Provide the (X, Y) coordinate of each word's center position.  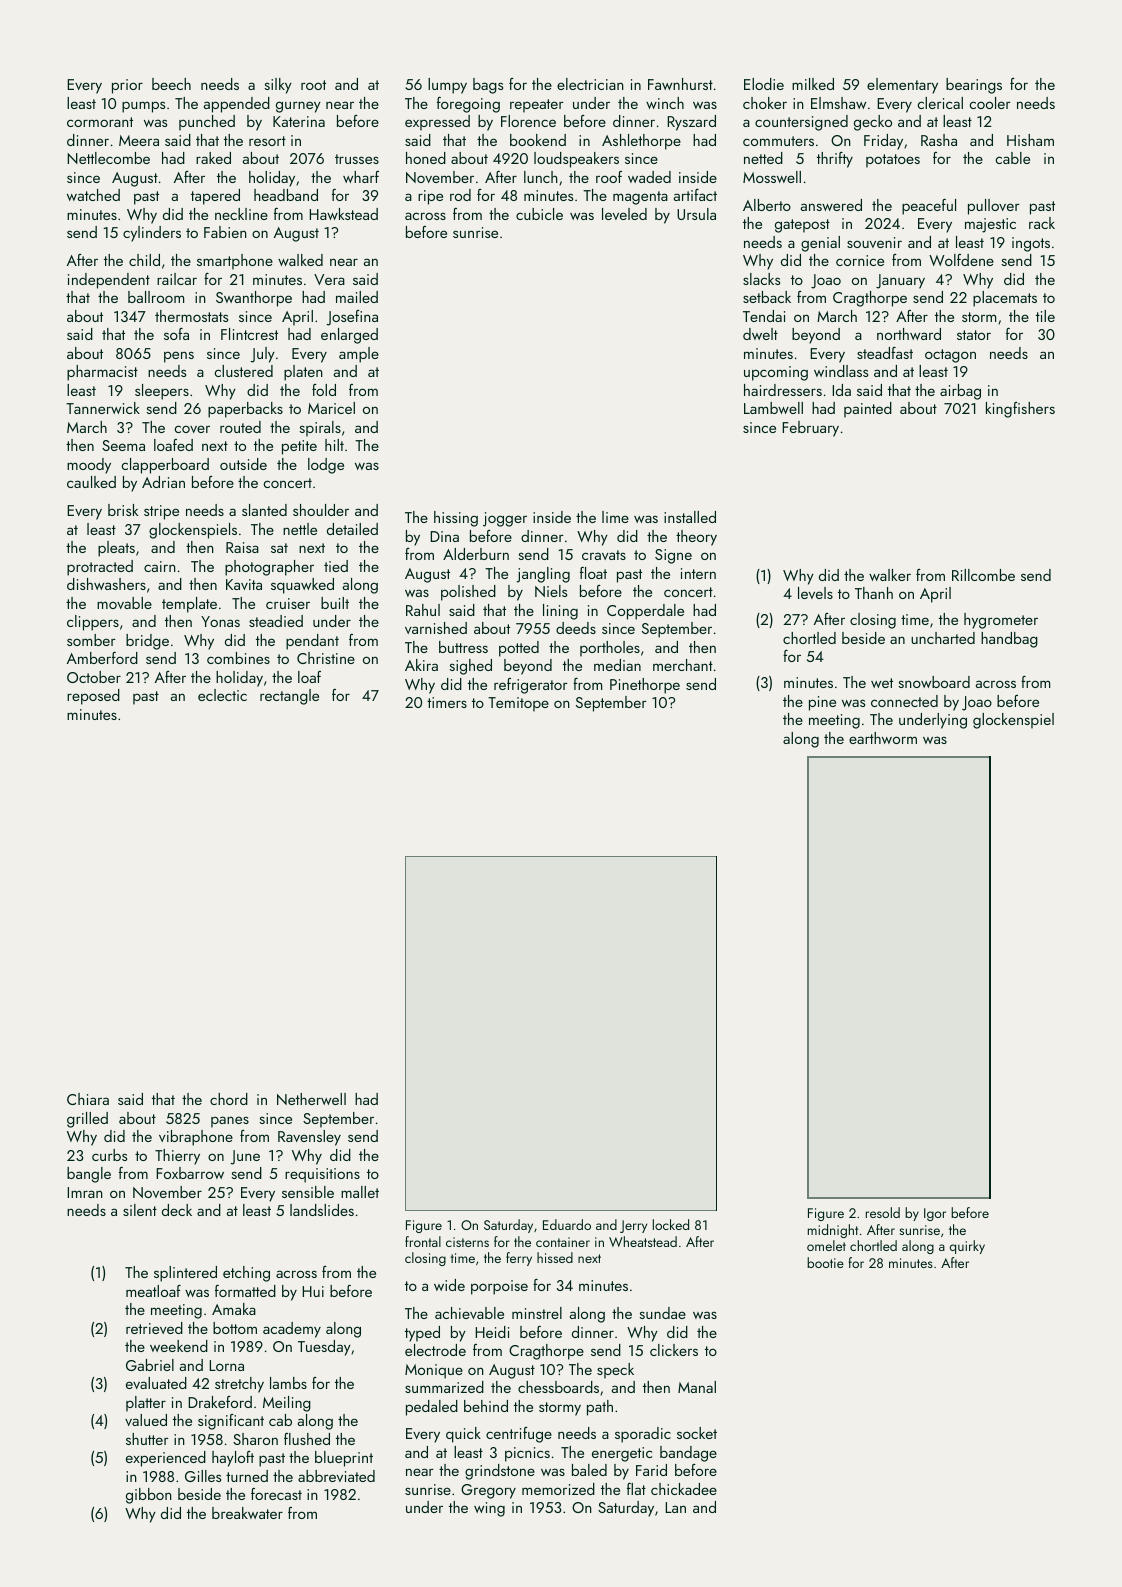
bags (488, 86)
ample (359, 355)
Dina (444, 536)
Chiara (88, 1099)
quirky (967, 1247)
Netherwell (311, 1099)
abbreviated (336, 1476)
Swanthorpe (254, 299)
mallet (360, 1192)
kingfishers (1020, 410)
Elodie (764, 84)
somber (91, 640)
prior (127, 86)
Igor (935, 1214)
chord (229, 1099)
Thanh (874, 593)
